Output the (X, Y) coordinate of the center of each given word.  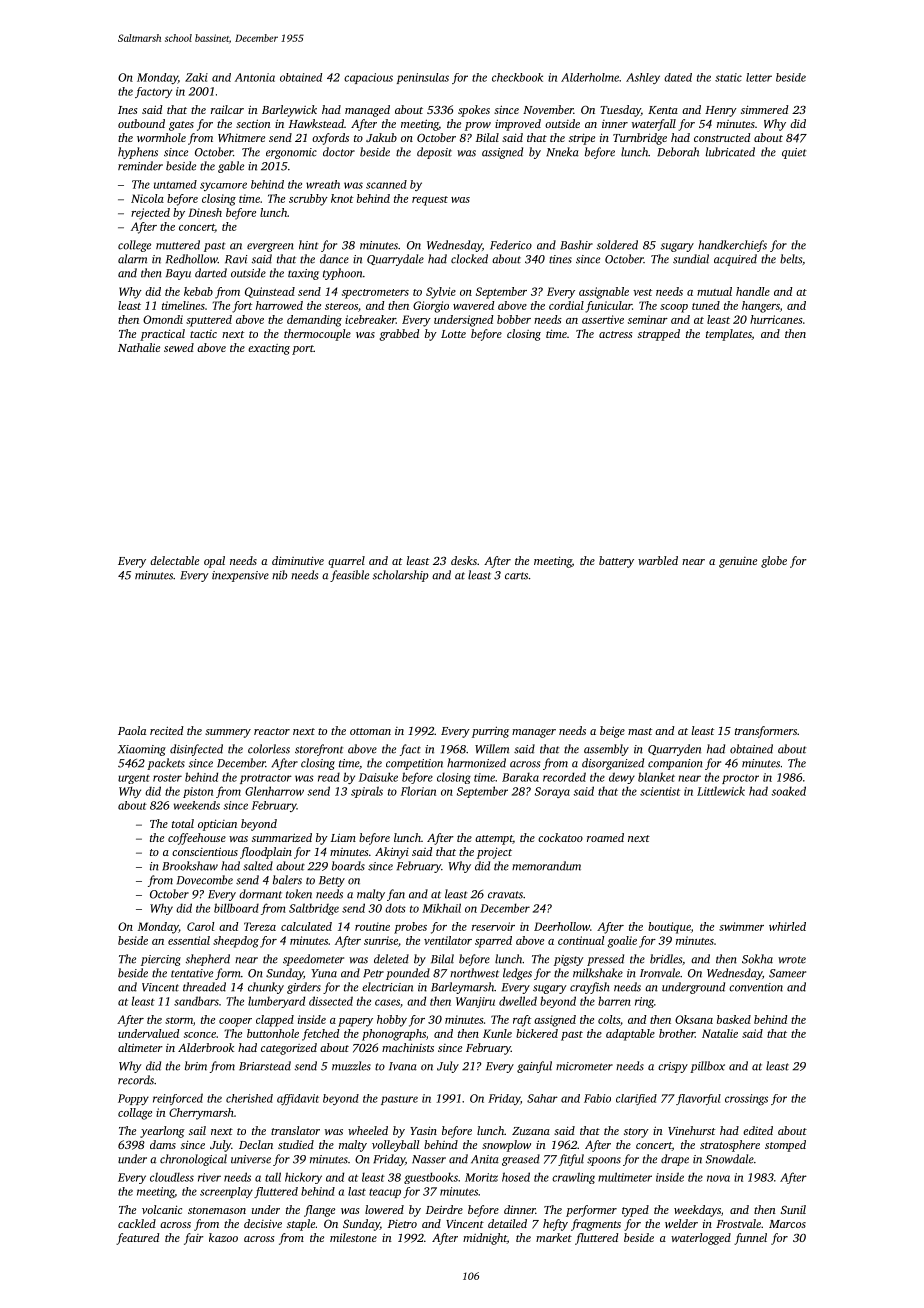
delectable (174, 560)
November (548, 109)
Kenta (663, 110)
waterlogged (701, 1239)
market (554, 1237)
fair (194, 1239)
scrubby (308, 200)
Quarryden (674, 750)
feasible (349, 576)
